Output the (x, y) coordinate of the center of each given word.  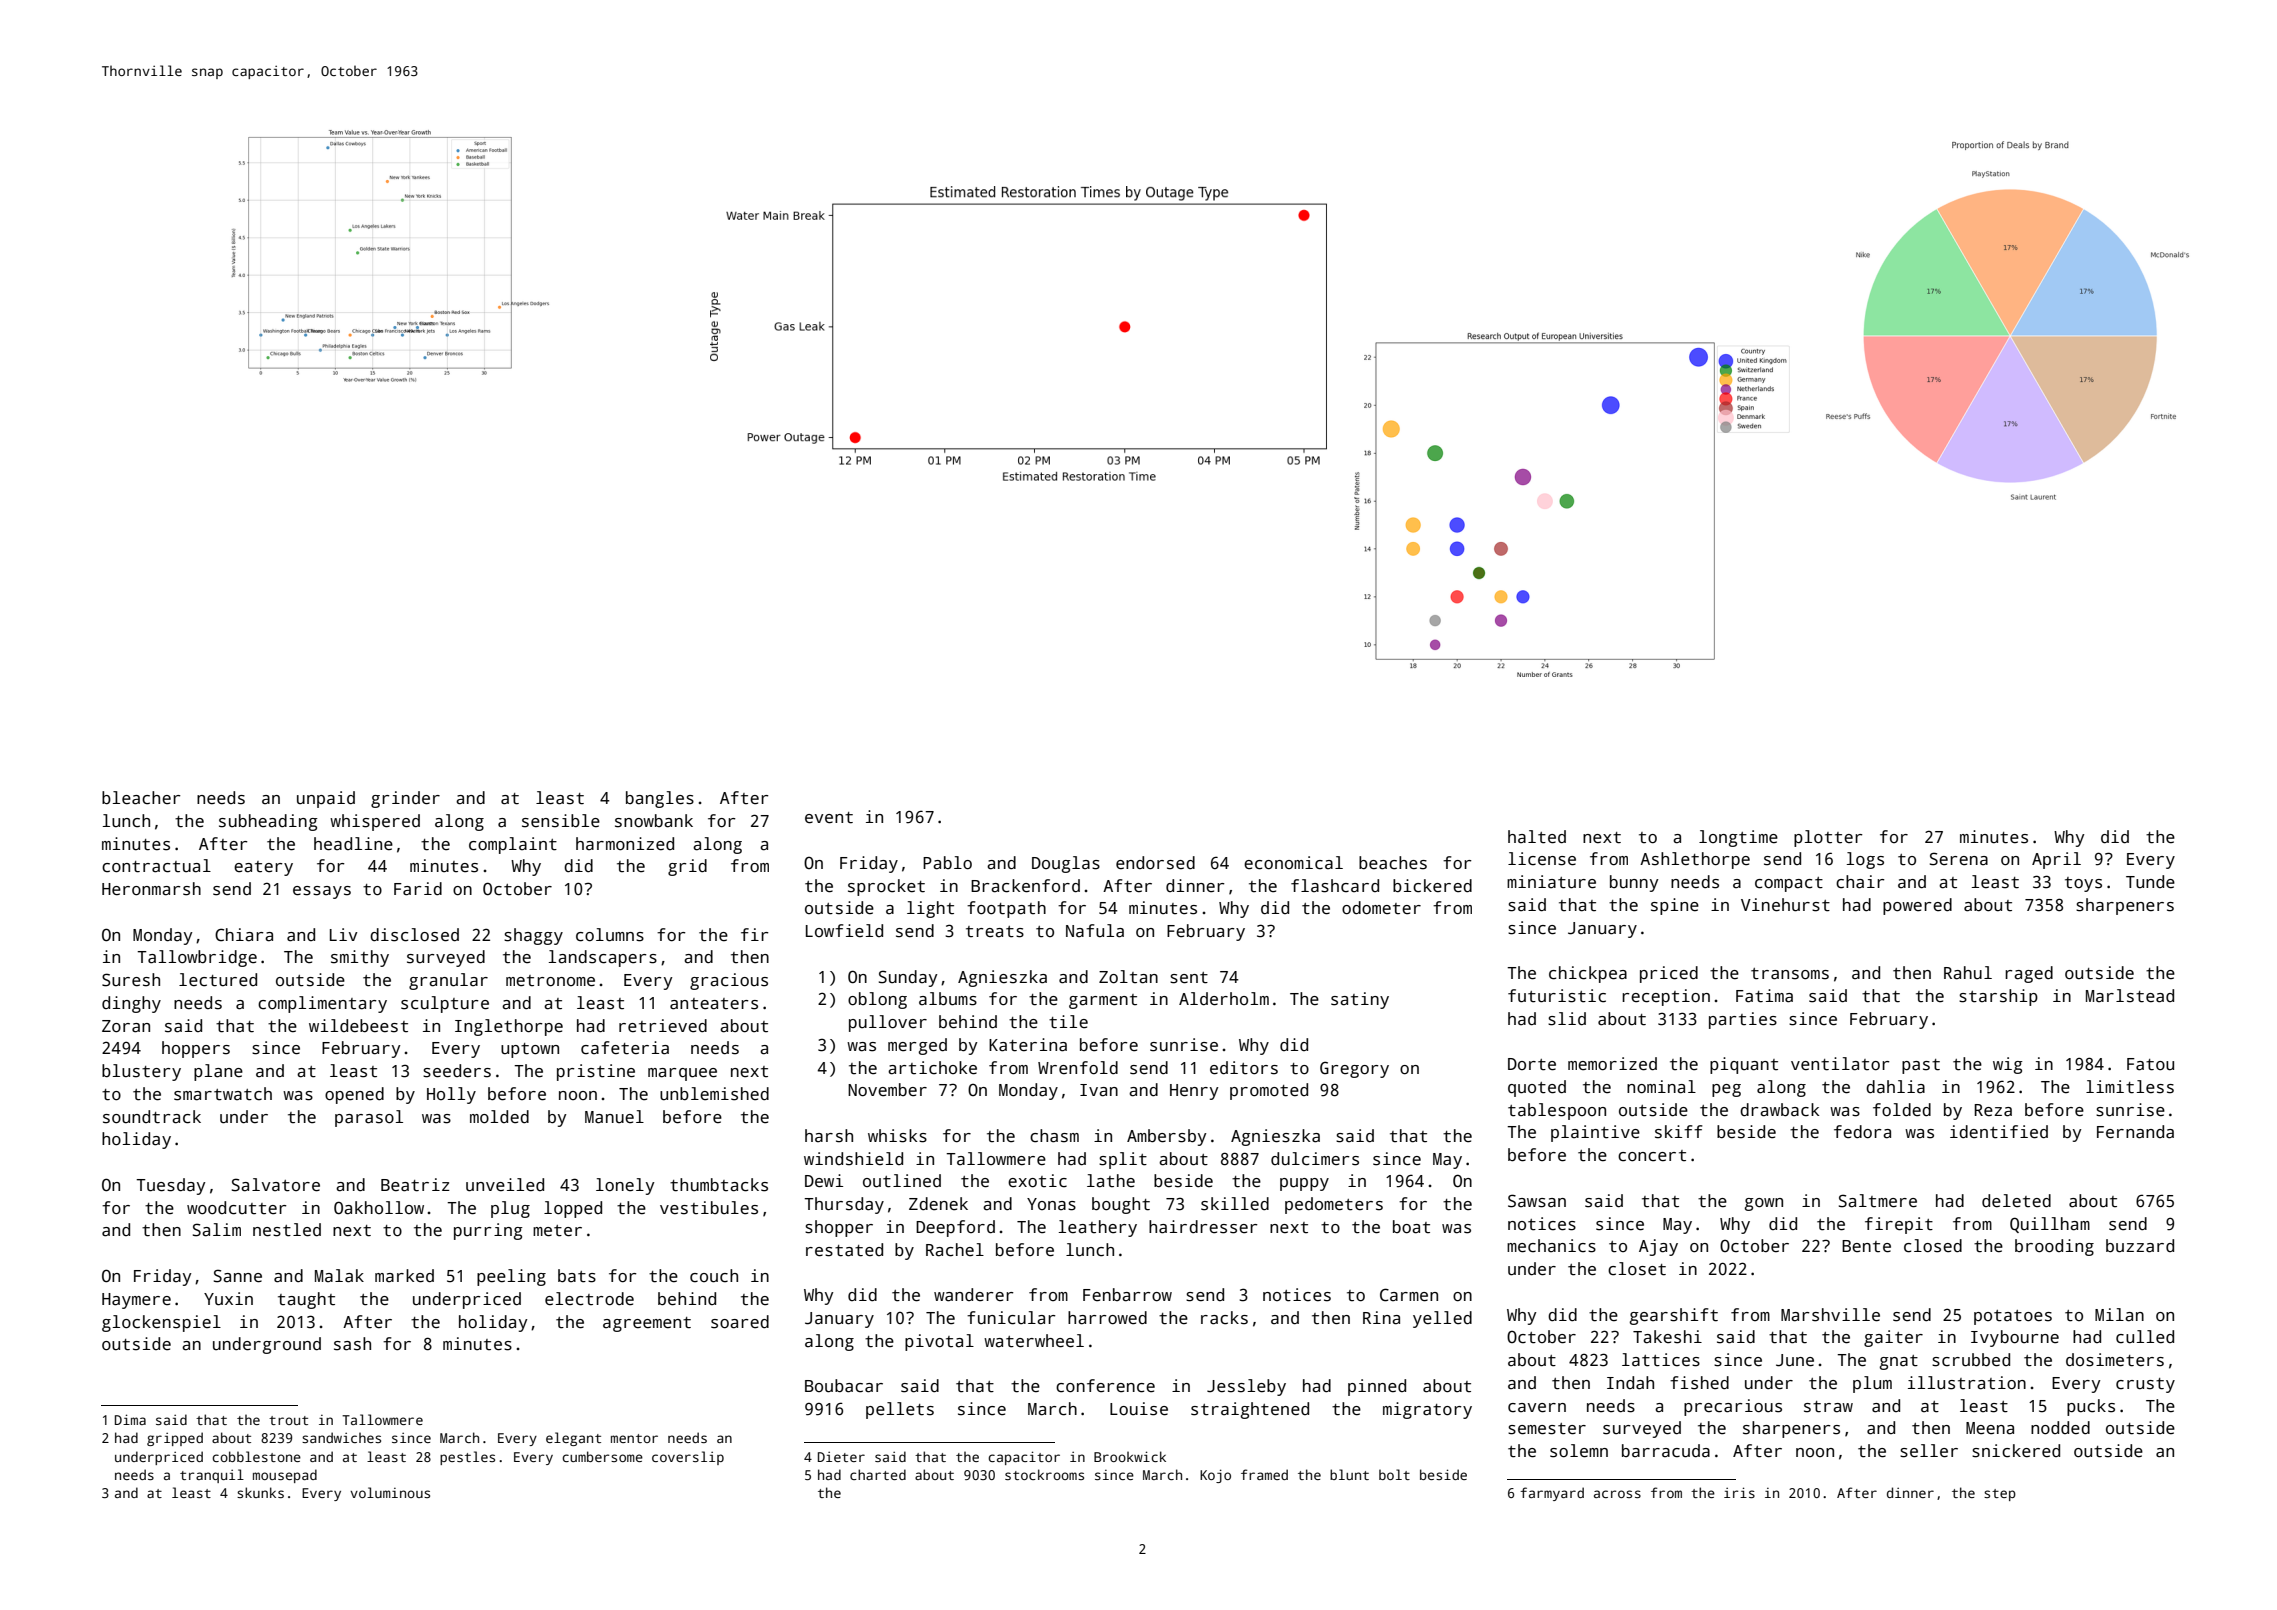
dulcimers (1315, 1159)
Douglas (1066, 864)
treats (995, 932)
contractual (156, 866)
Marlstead (2130, 996)
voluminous (390, 1492)
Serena (1959, 859)
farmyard (1552, 1494)
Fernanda (2135, 1132)
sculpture (445, 1004)
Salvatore (276, 1185)
